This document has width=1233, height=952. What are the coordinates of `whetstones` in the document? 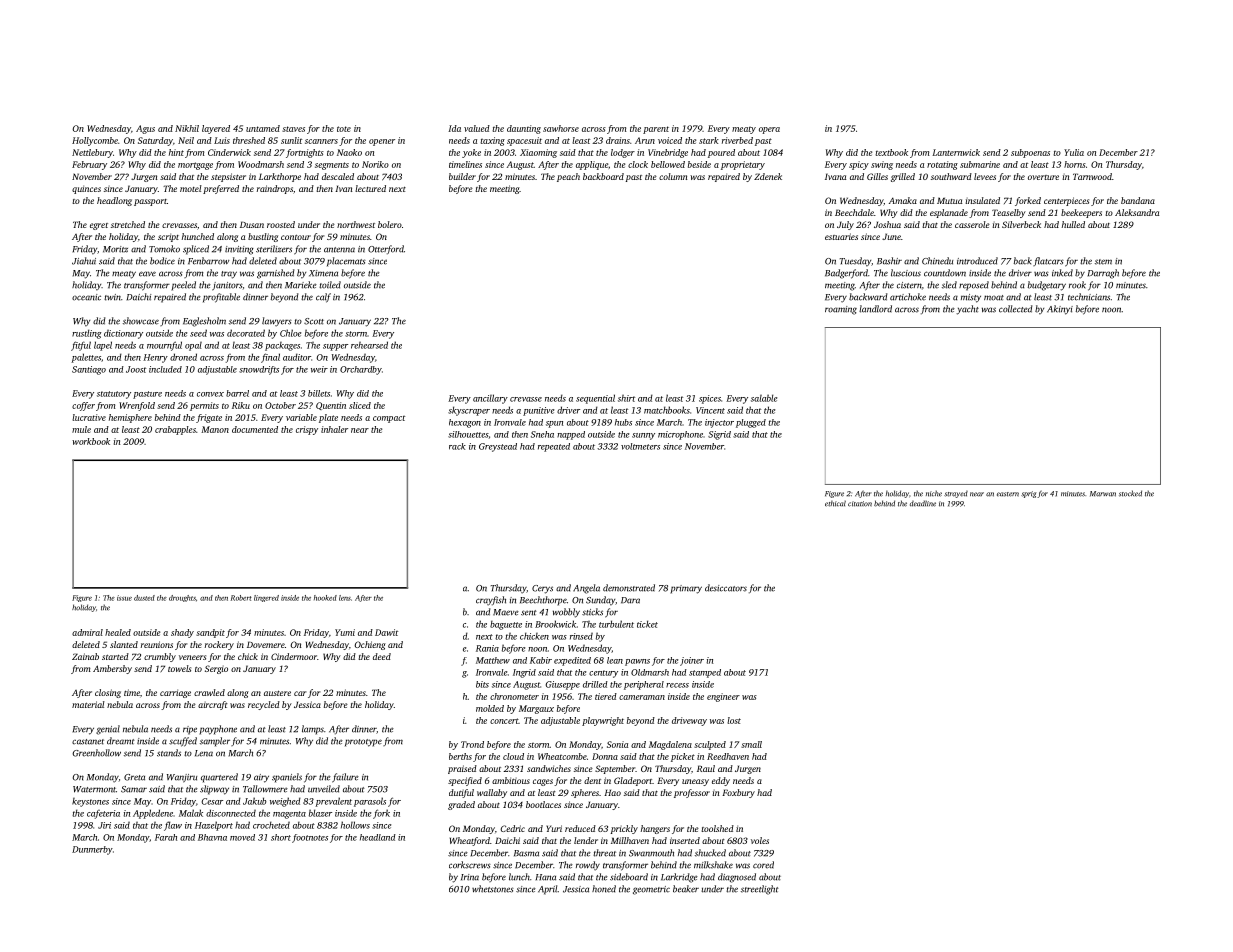 It's located at (493, 889).
